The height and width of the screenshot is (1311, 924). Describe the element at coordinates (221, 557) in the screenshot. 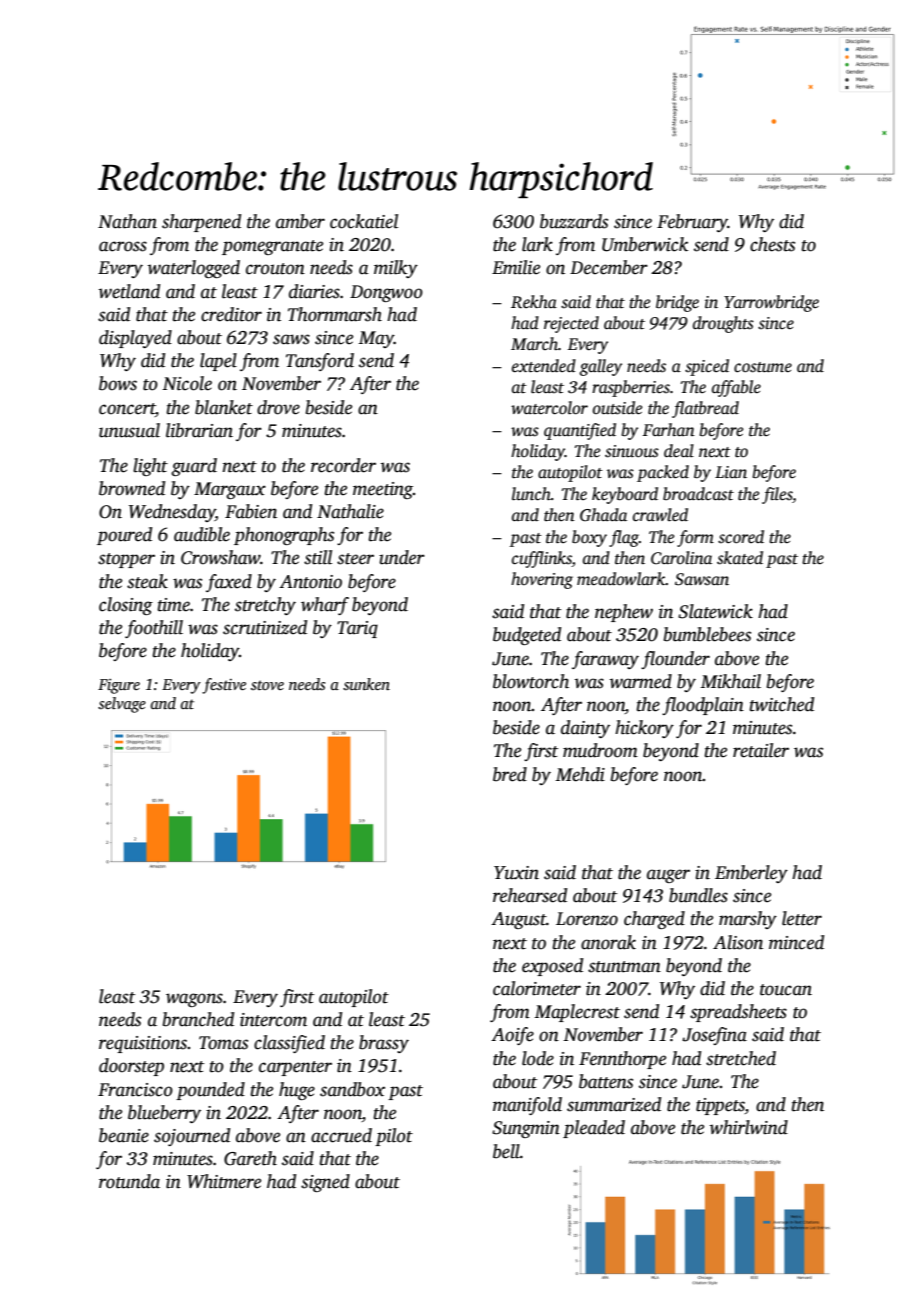

I see `Crowshaw` at that location.
